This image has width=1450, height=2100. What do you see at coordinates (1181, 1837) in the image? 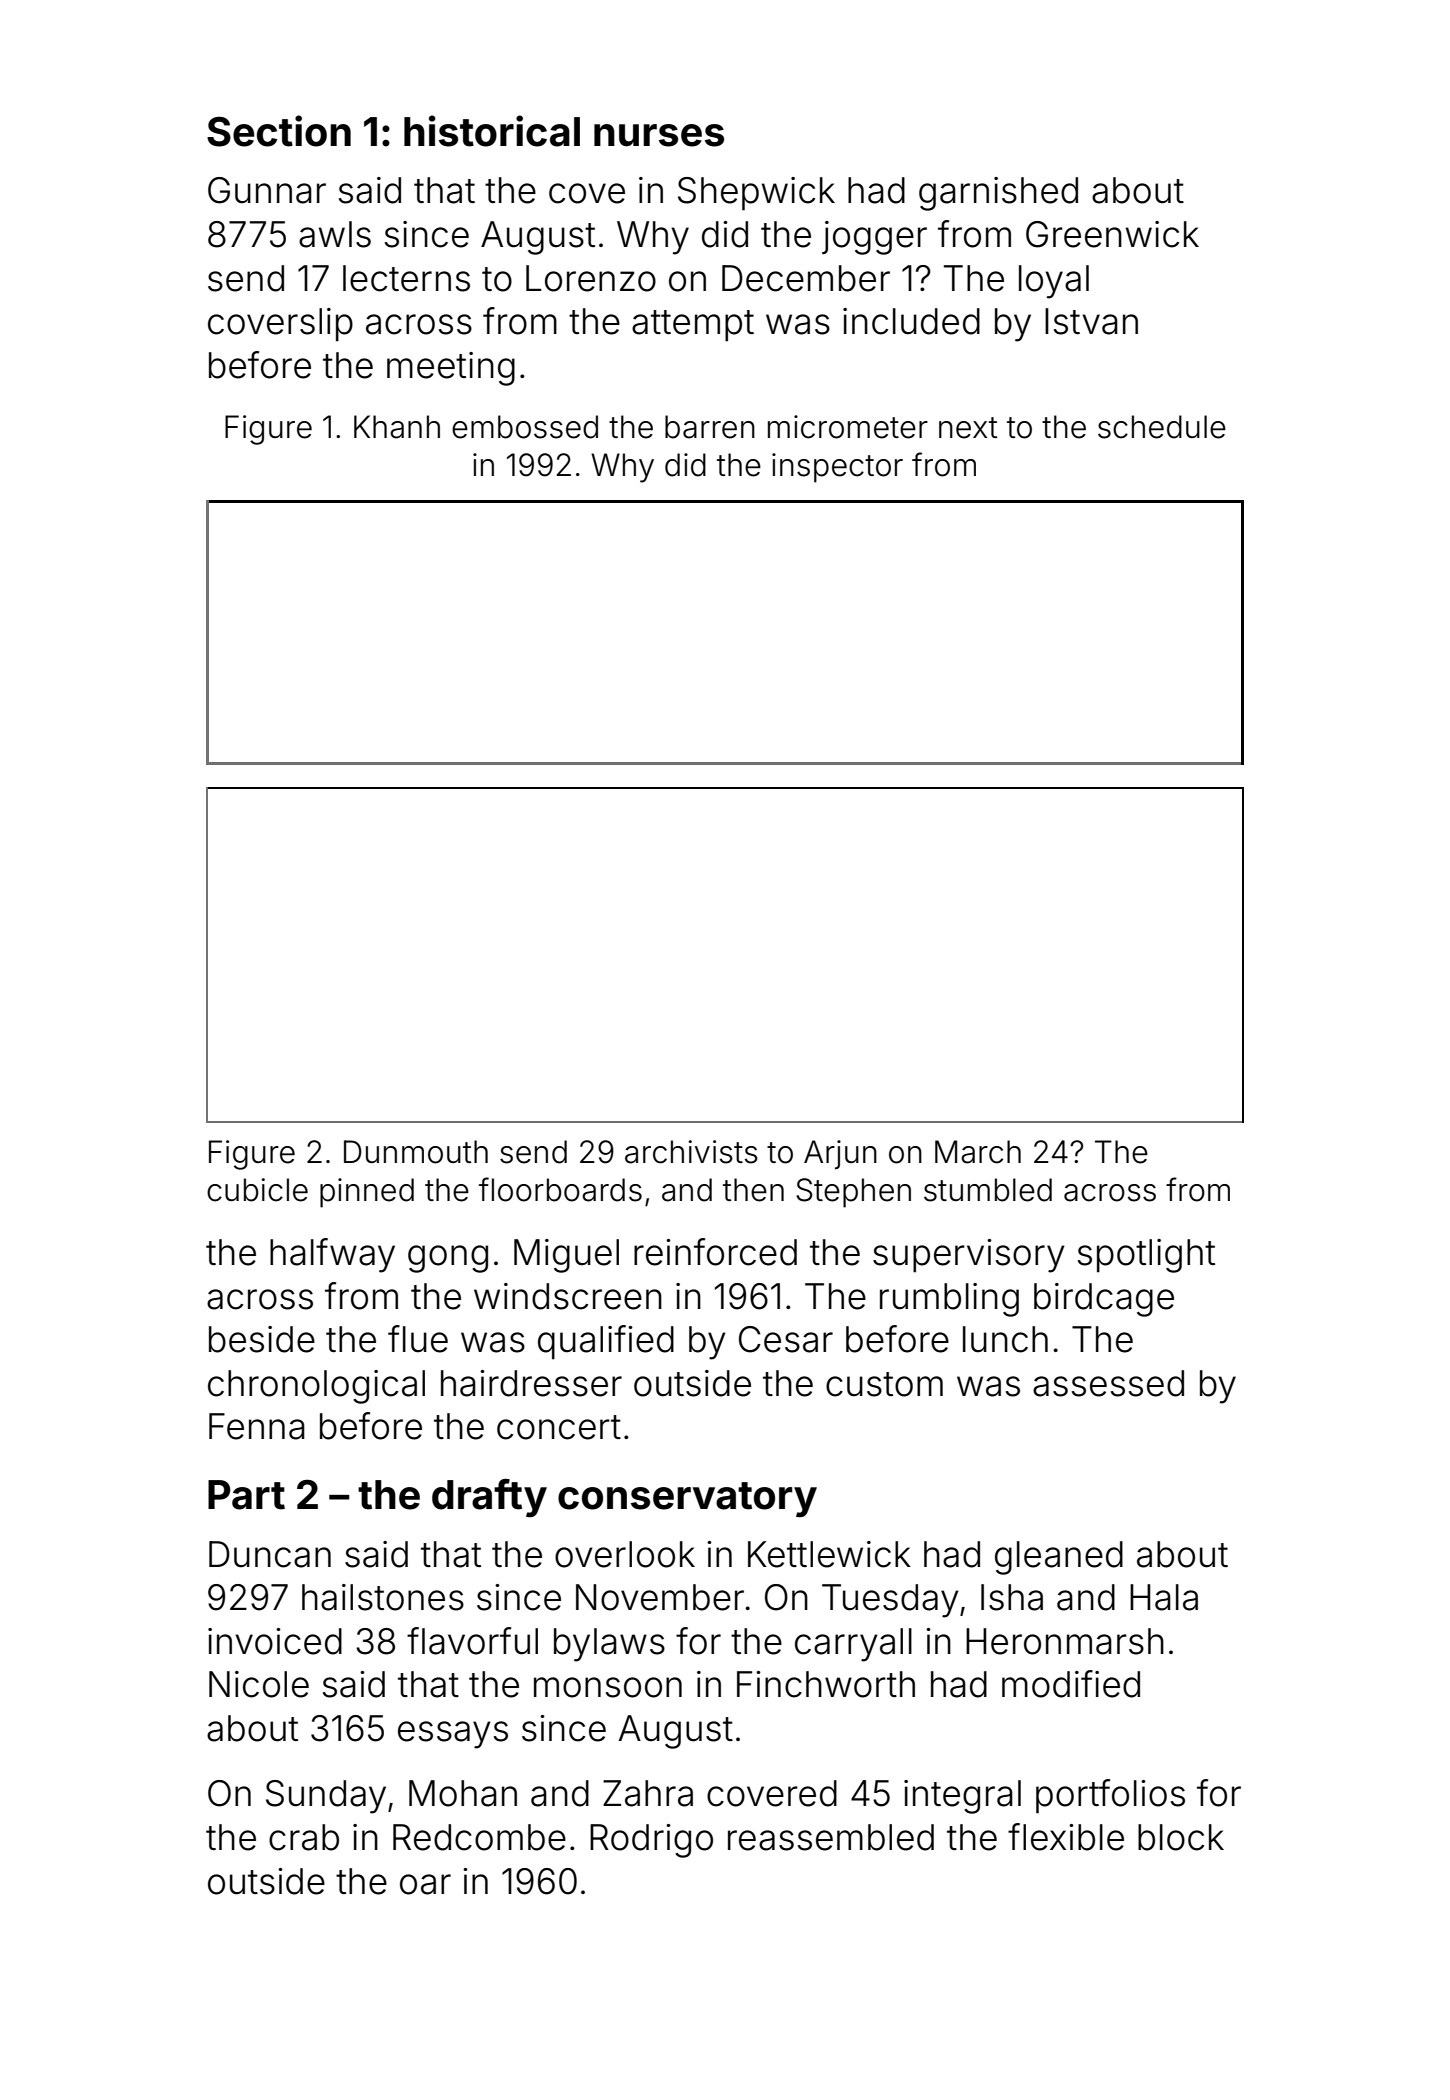
I see `block` at bounding box center [1181, 1837].
